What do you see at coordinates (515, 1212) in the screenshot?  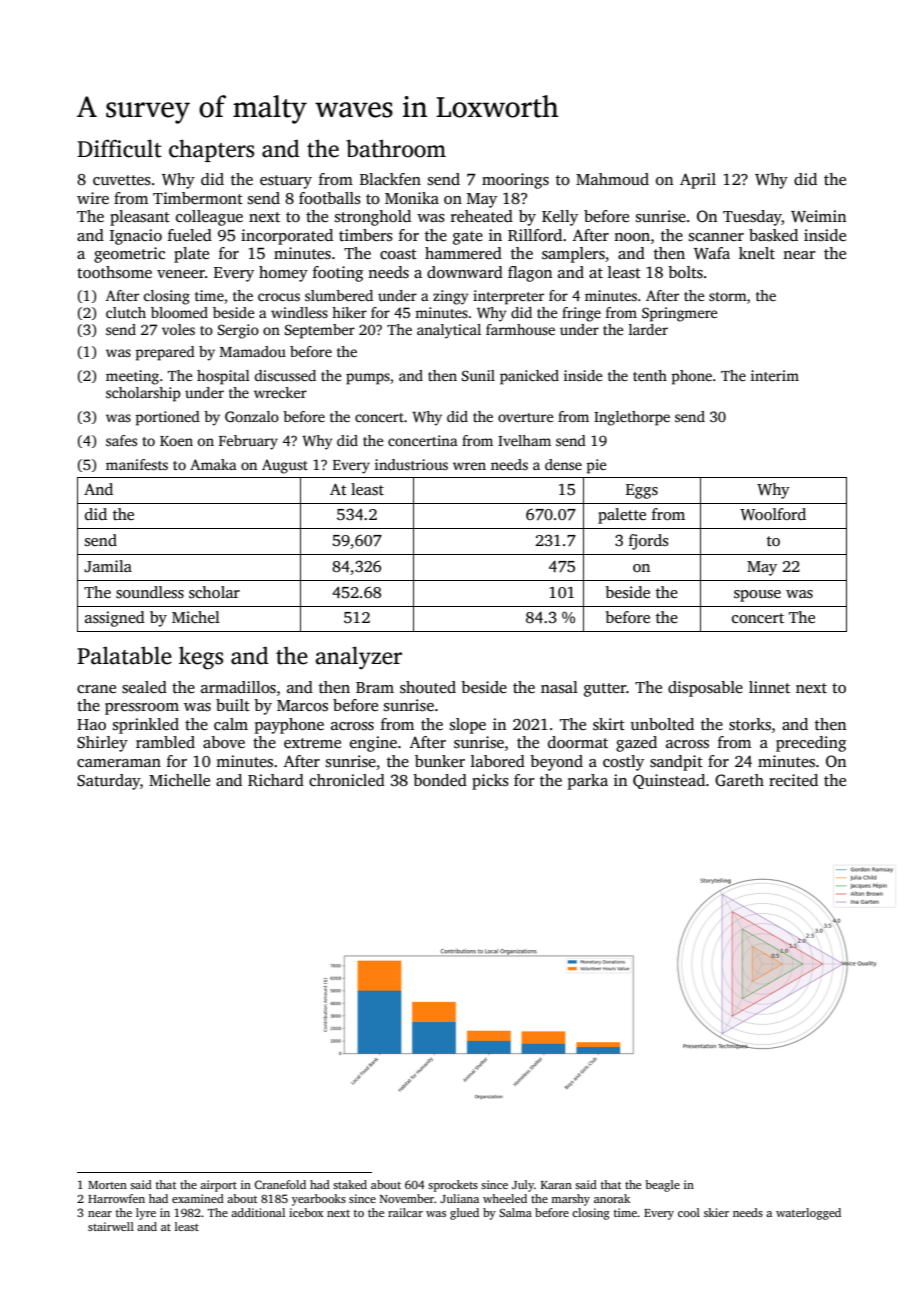 I see `Salma` at bounding box center [515, 1212].
